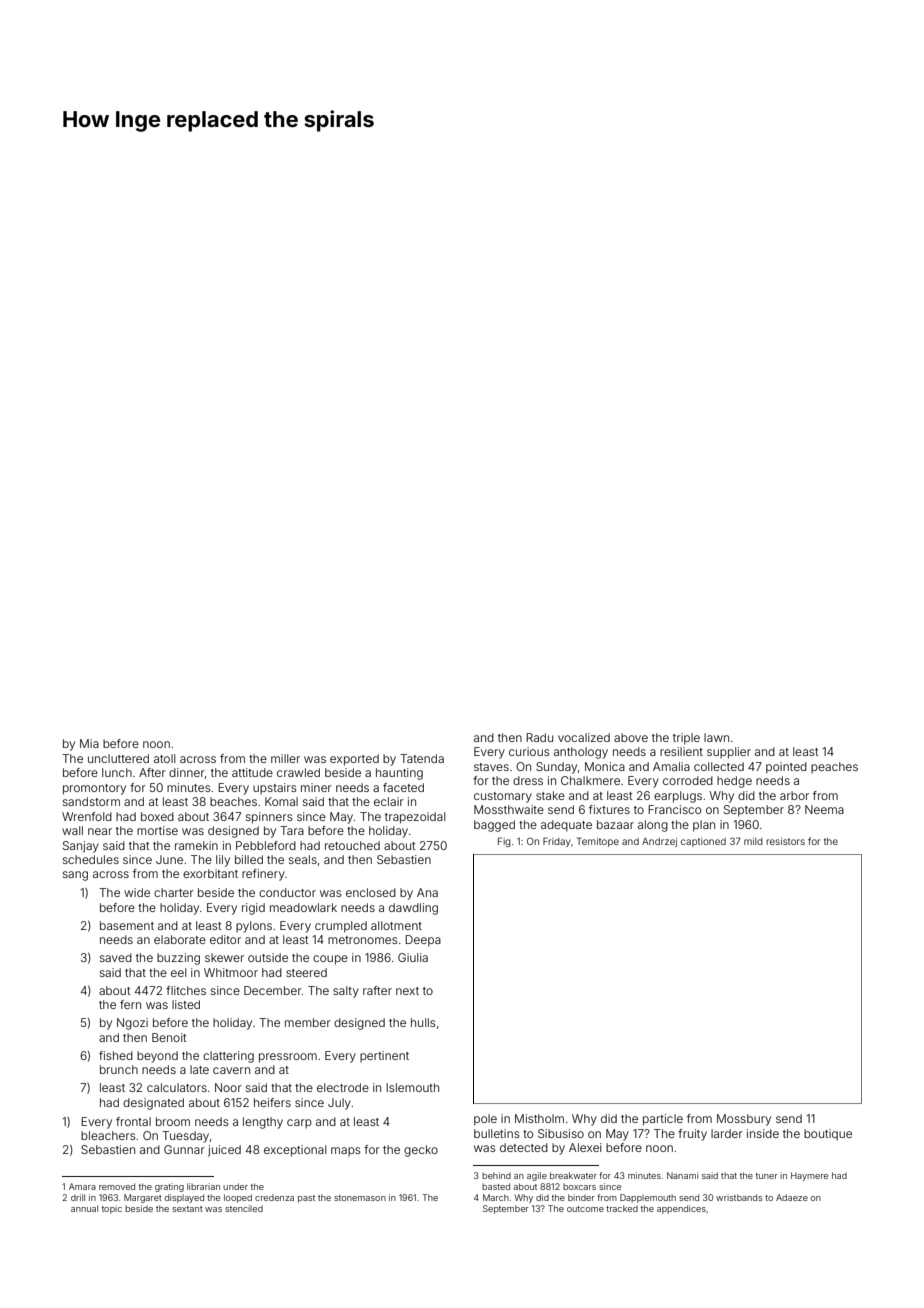  Describe the element at coordinates (306, 972) in the screenshot. I see `steered` at that location.
